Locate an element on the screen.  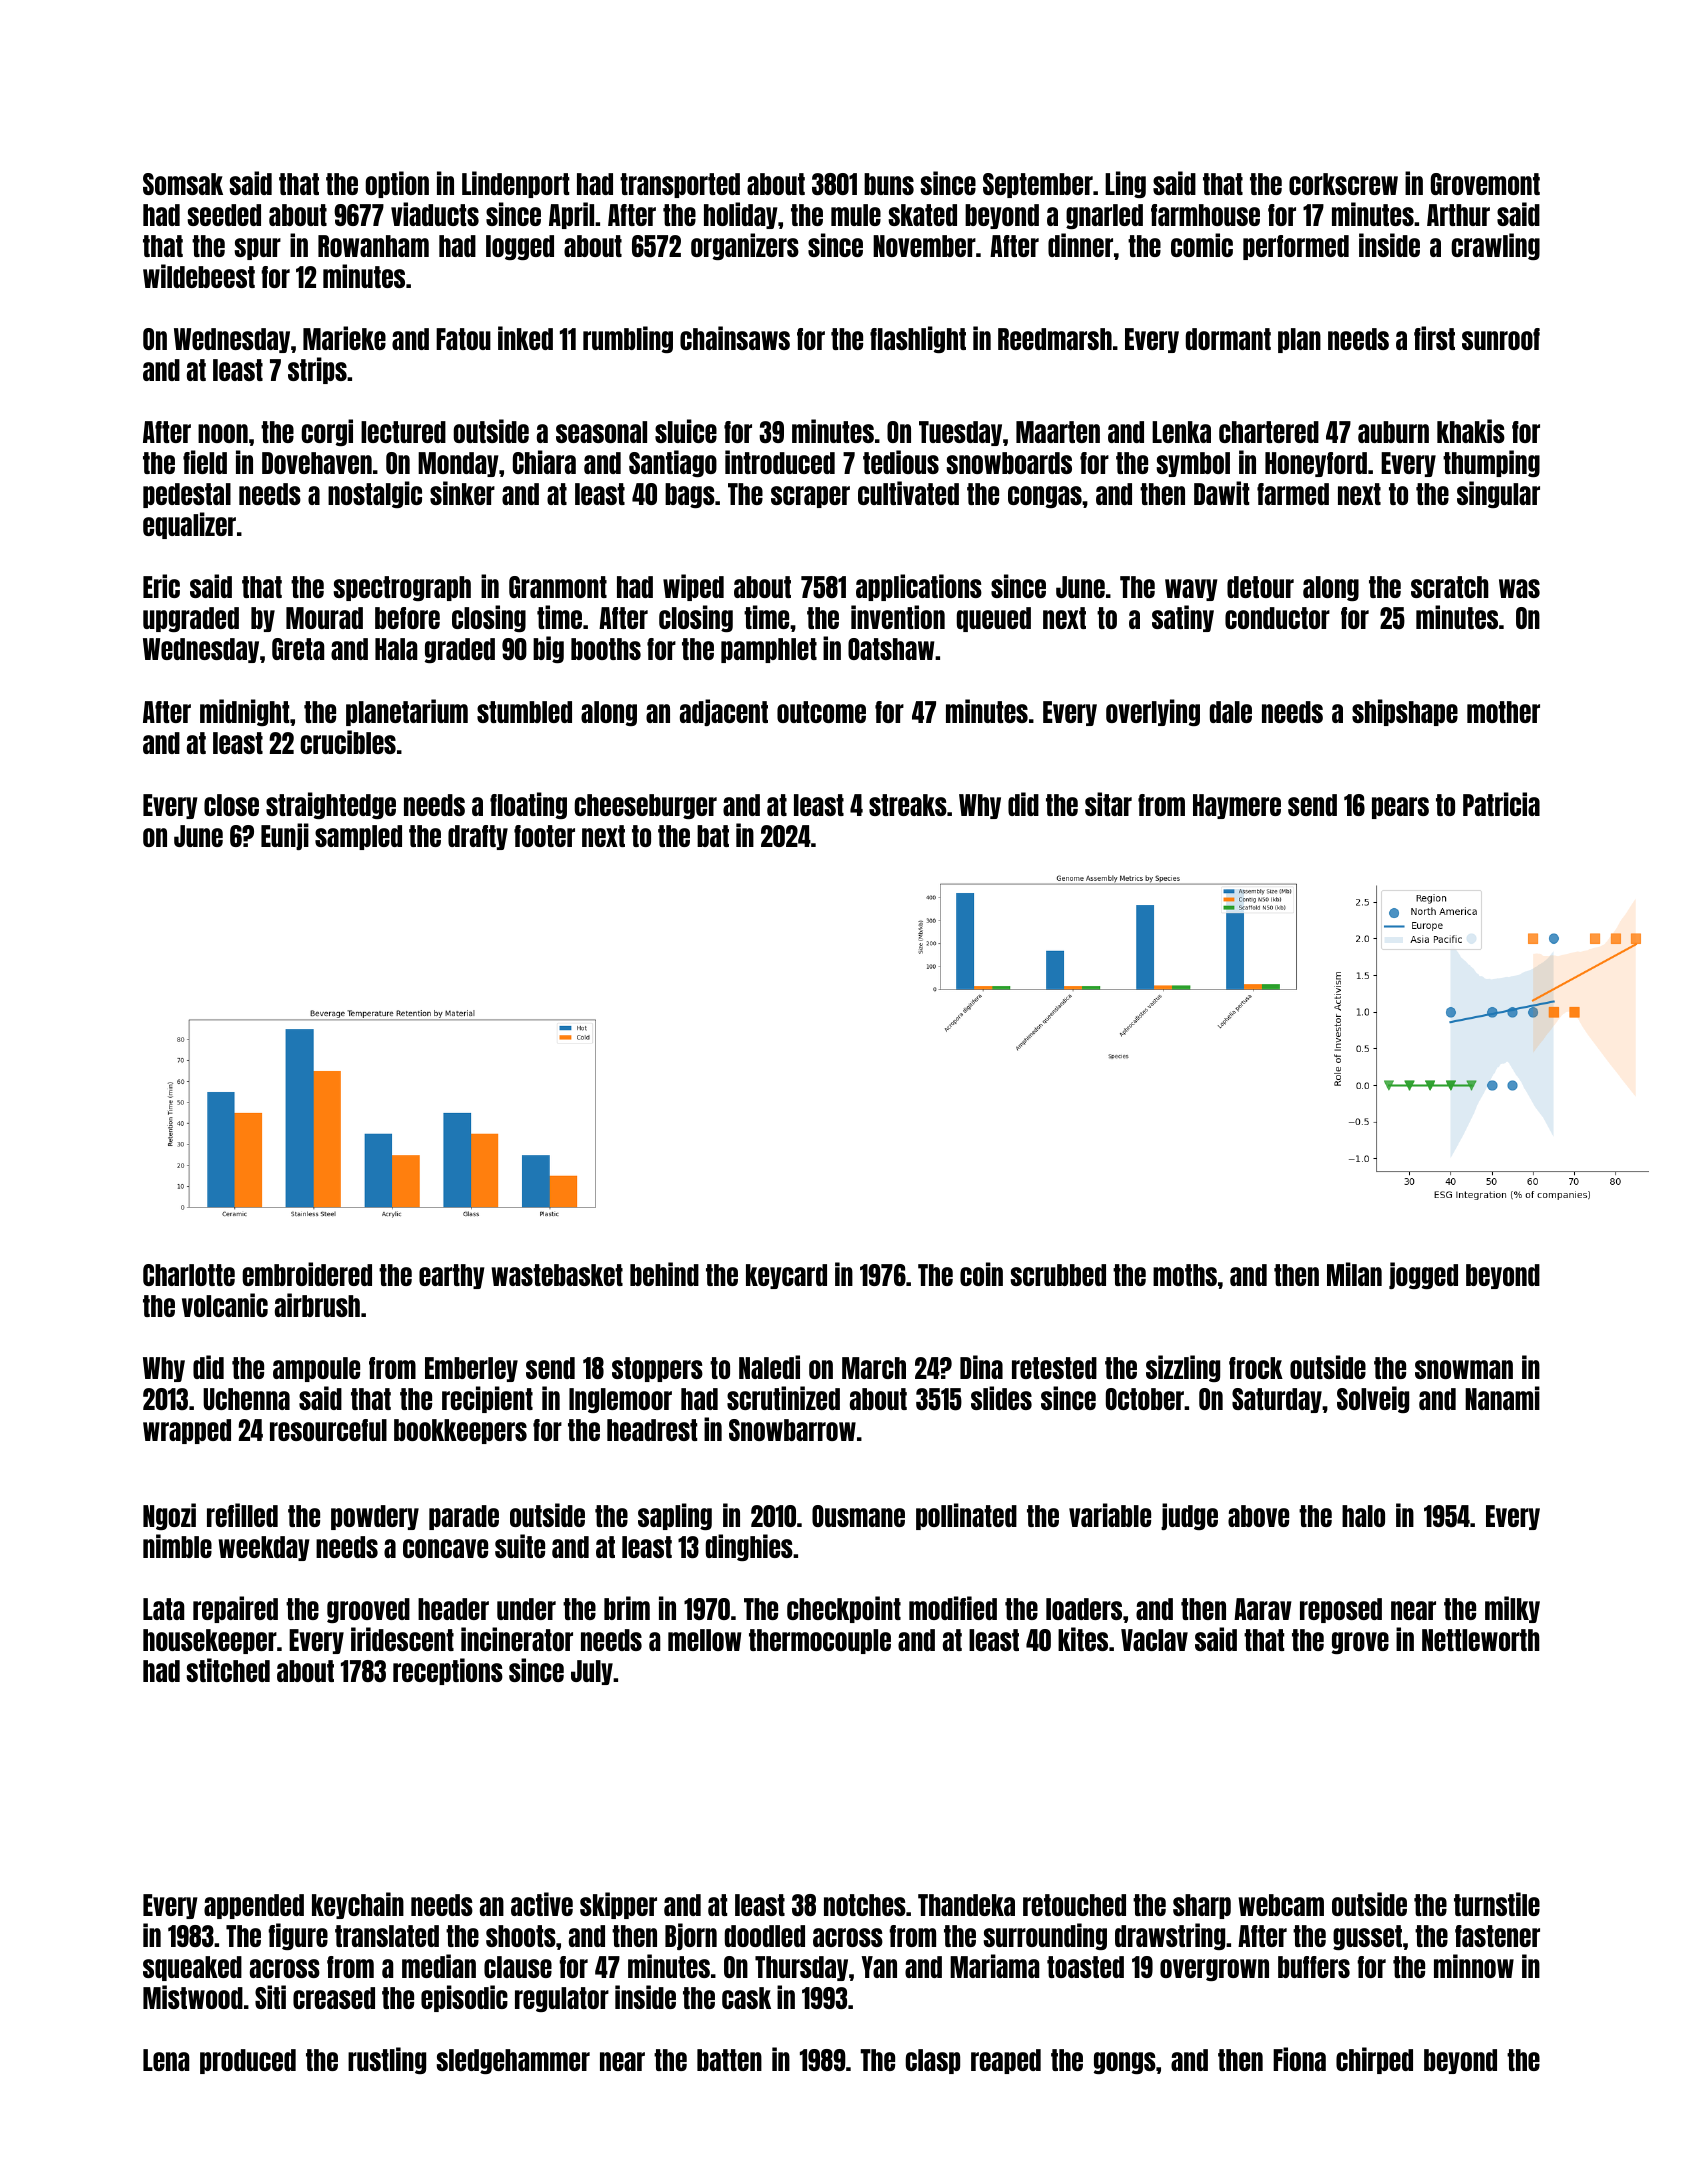
Ngozi is located at coordinates (169, 1516).
